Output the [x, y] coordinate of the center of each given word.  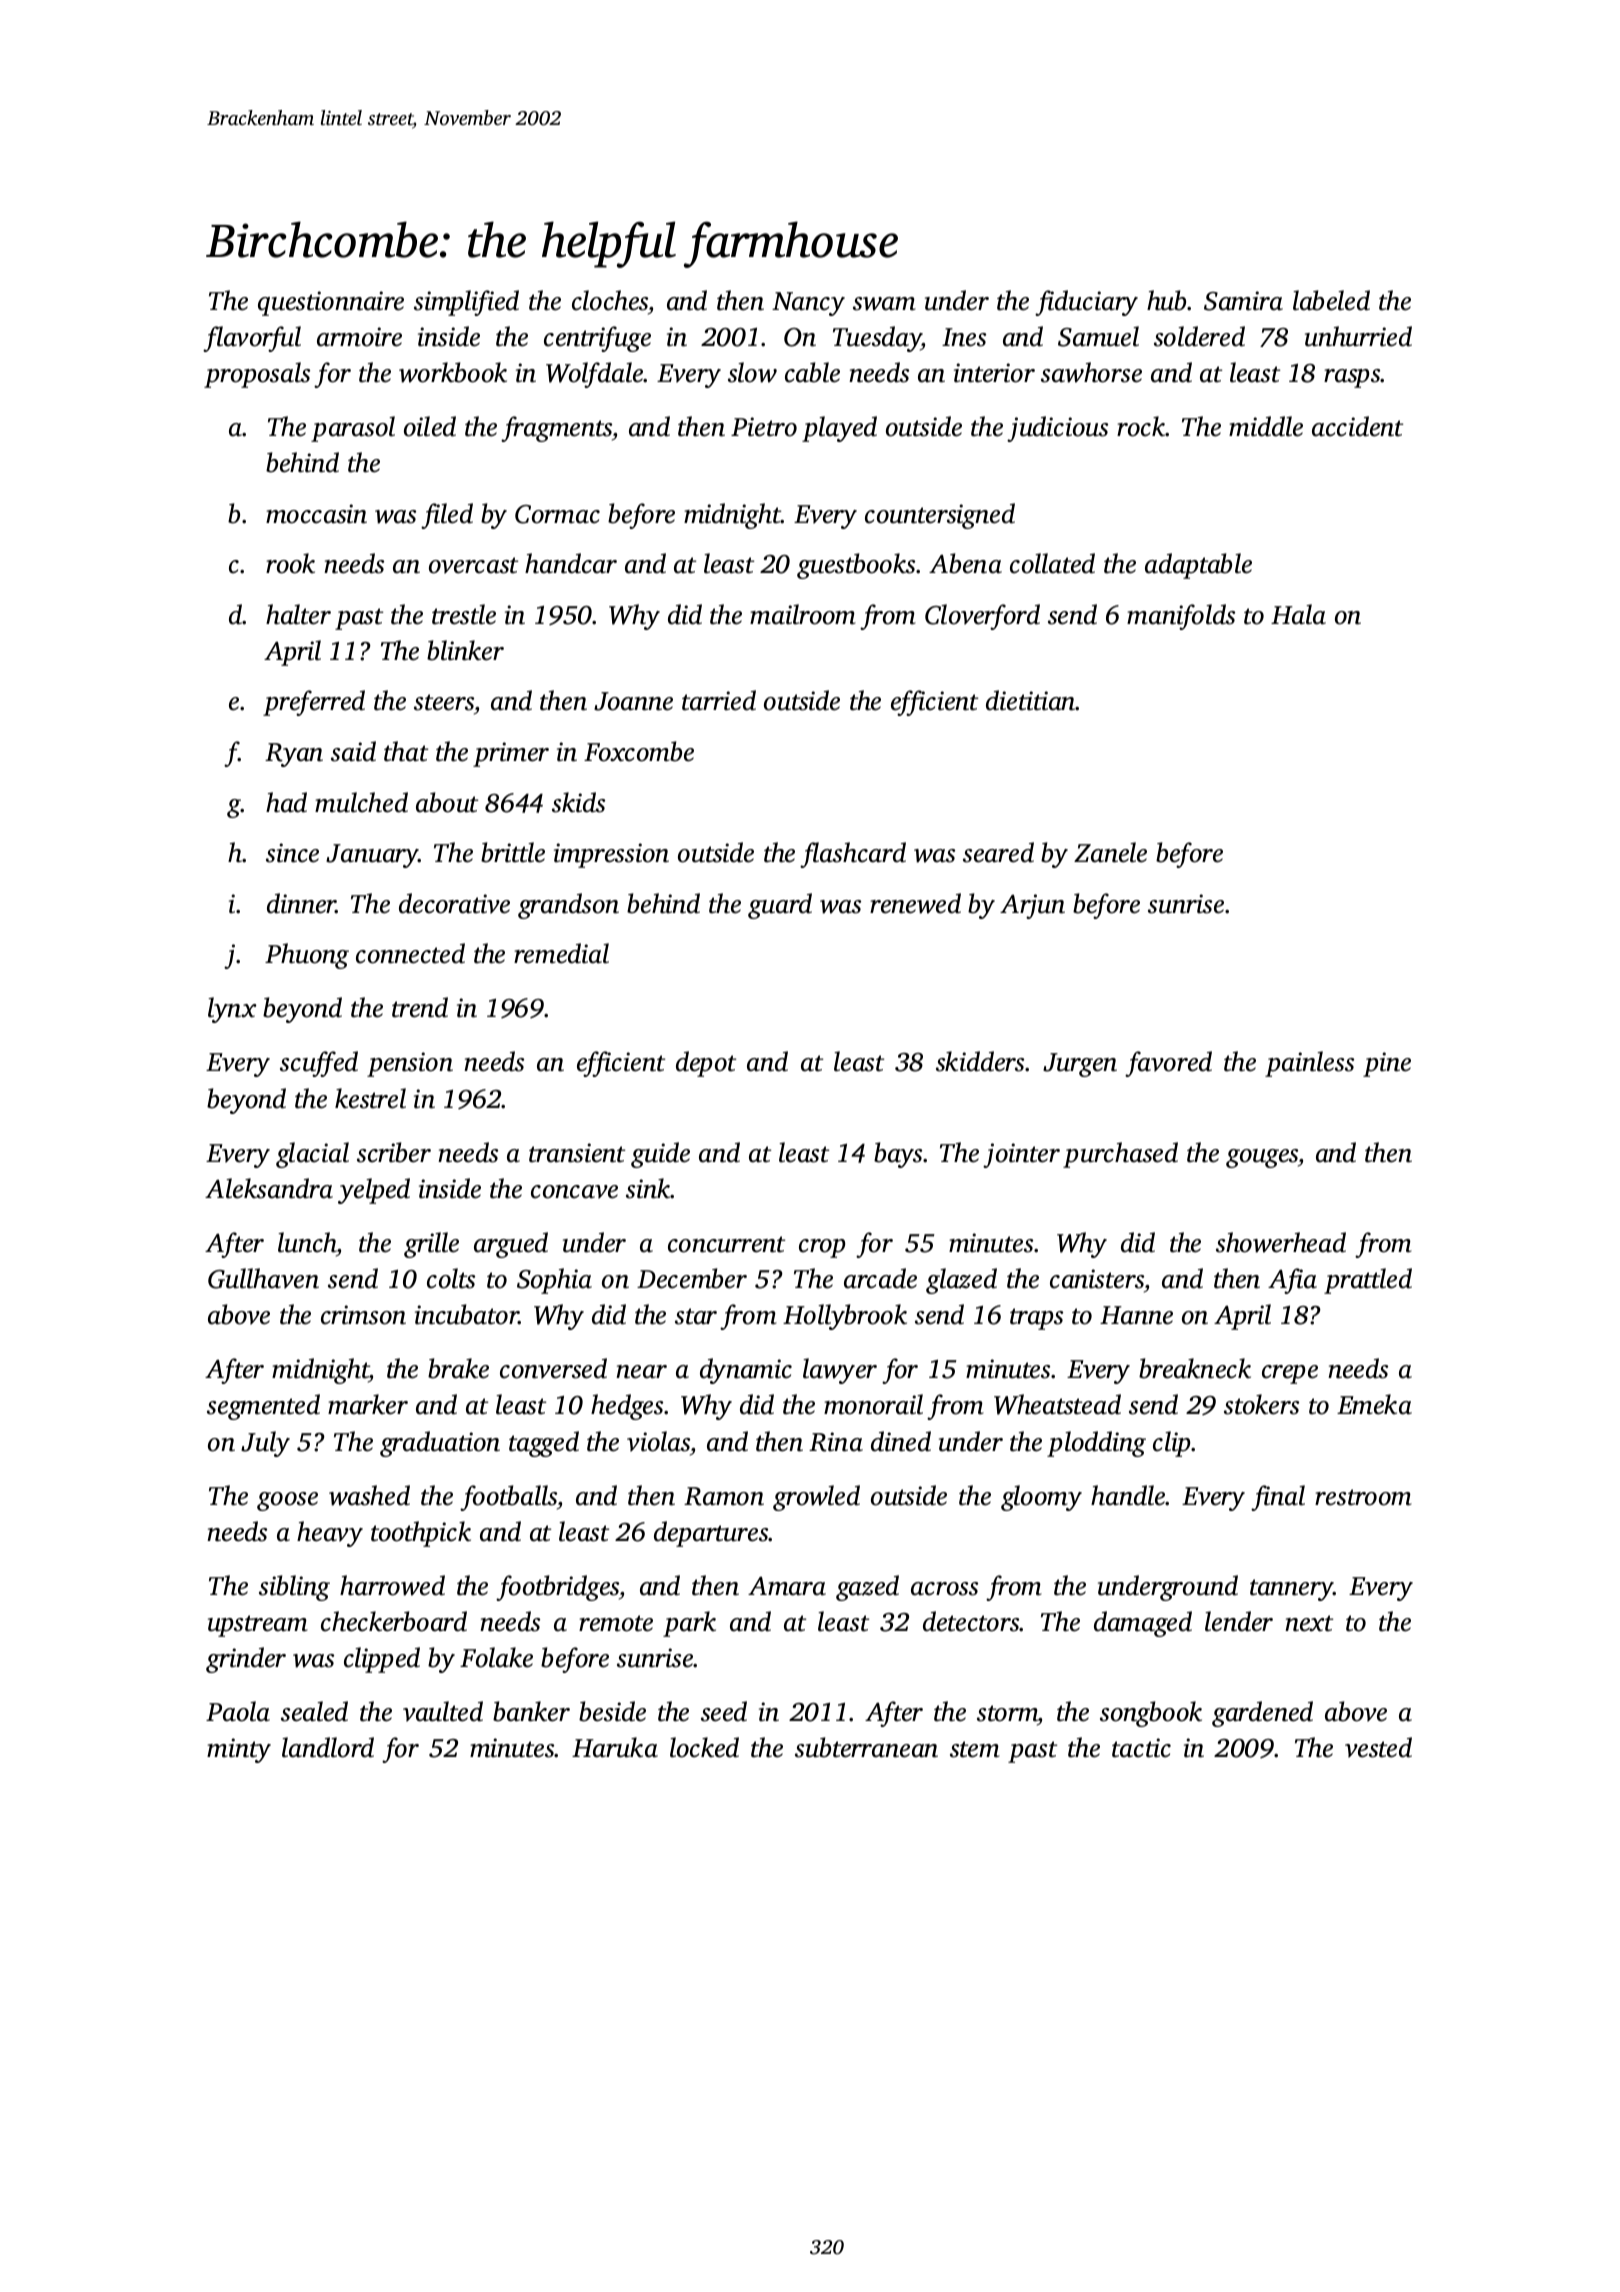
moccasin [316, 514]
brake [458, 1368]
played [839, 429]
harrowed [392, 1585]
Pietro [764, 427]
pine [1387, 1064]
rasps [1352, 378]
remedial [561, 953]
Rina [836, 1442]
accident [1357, 426]
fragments [556, 429]
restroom [1363, 1497]
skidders [981, 1061]
